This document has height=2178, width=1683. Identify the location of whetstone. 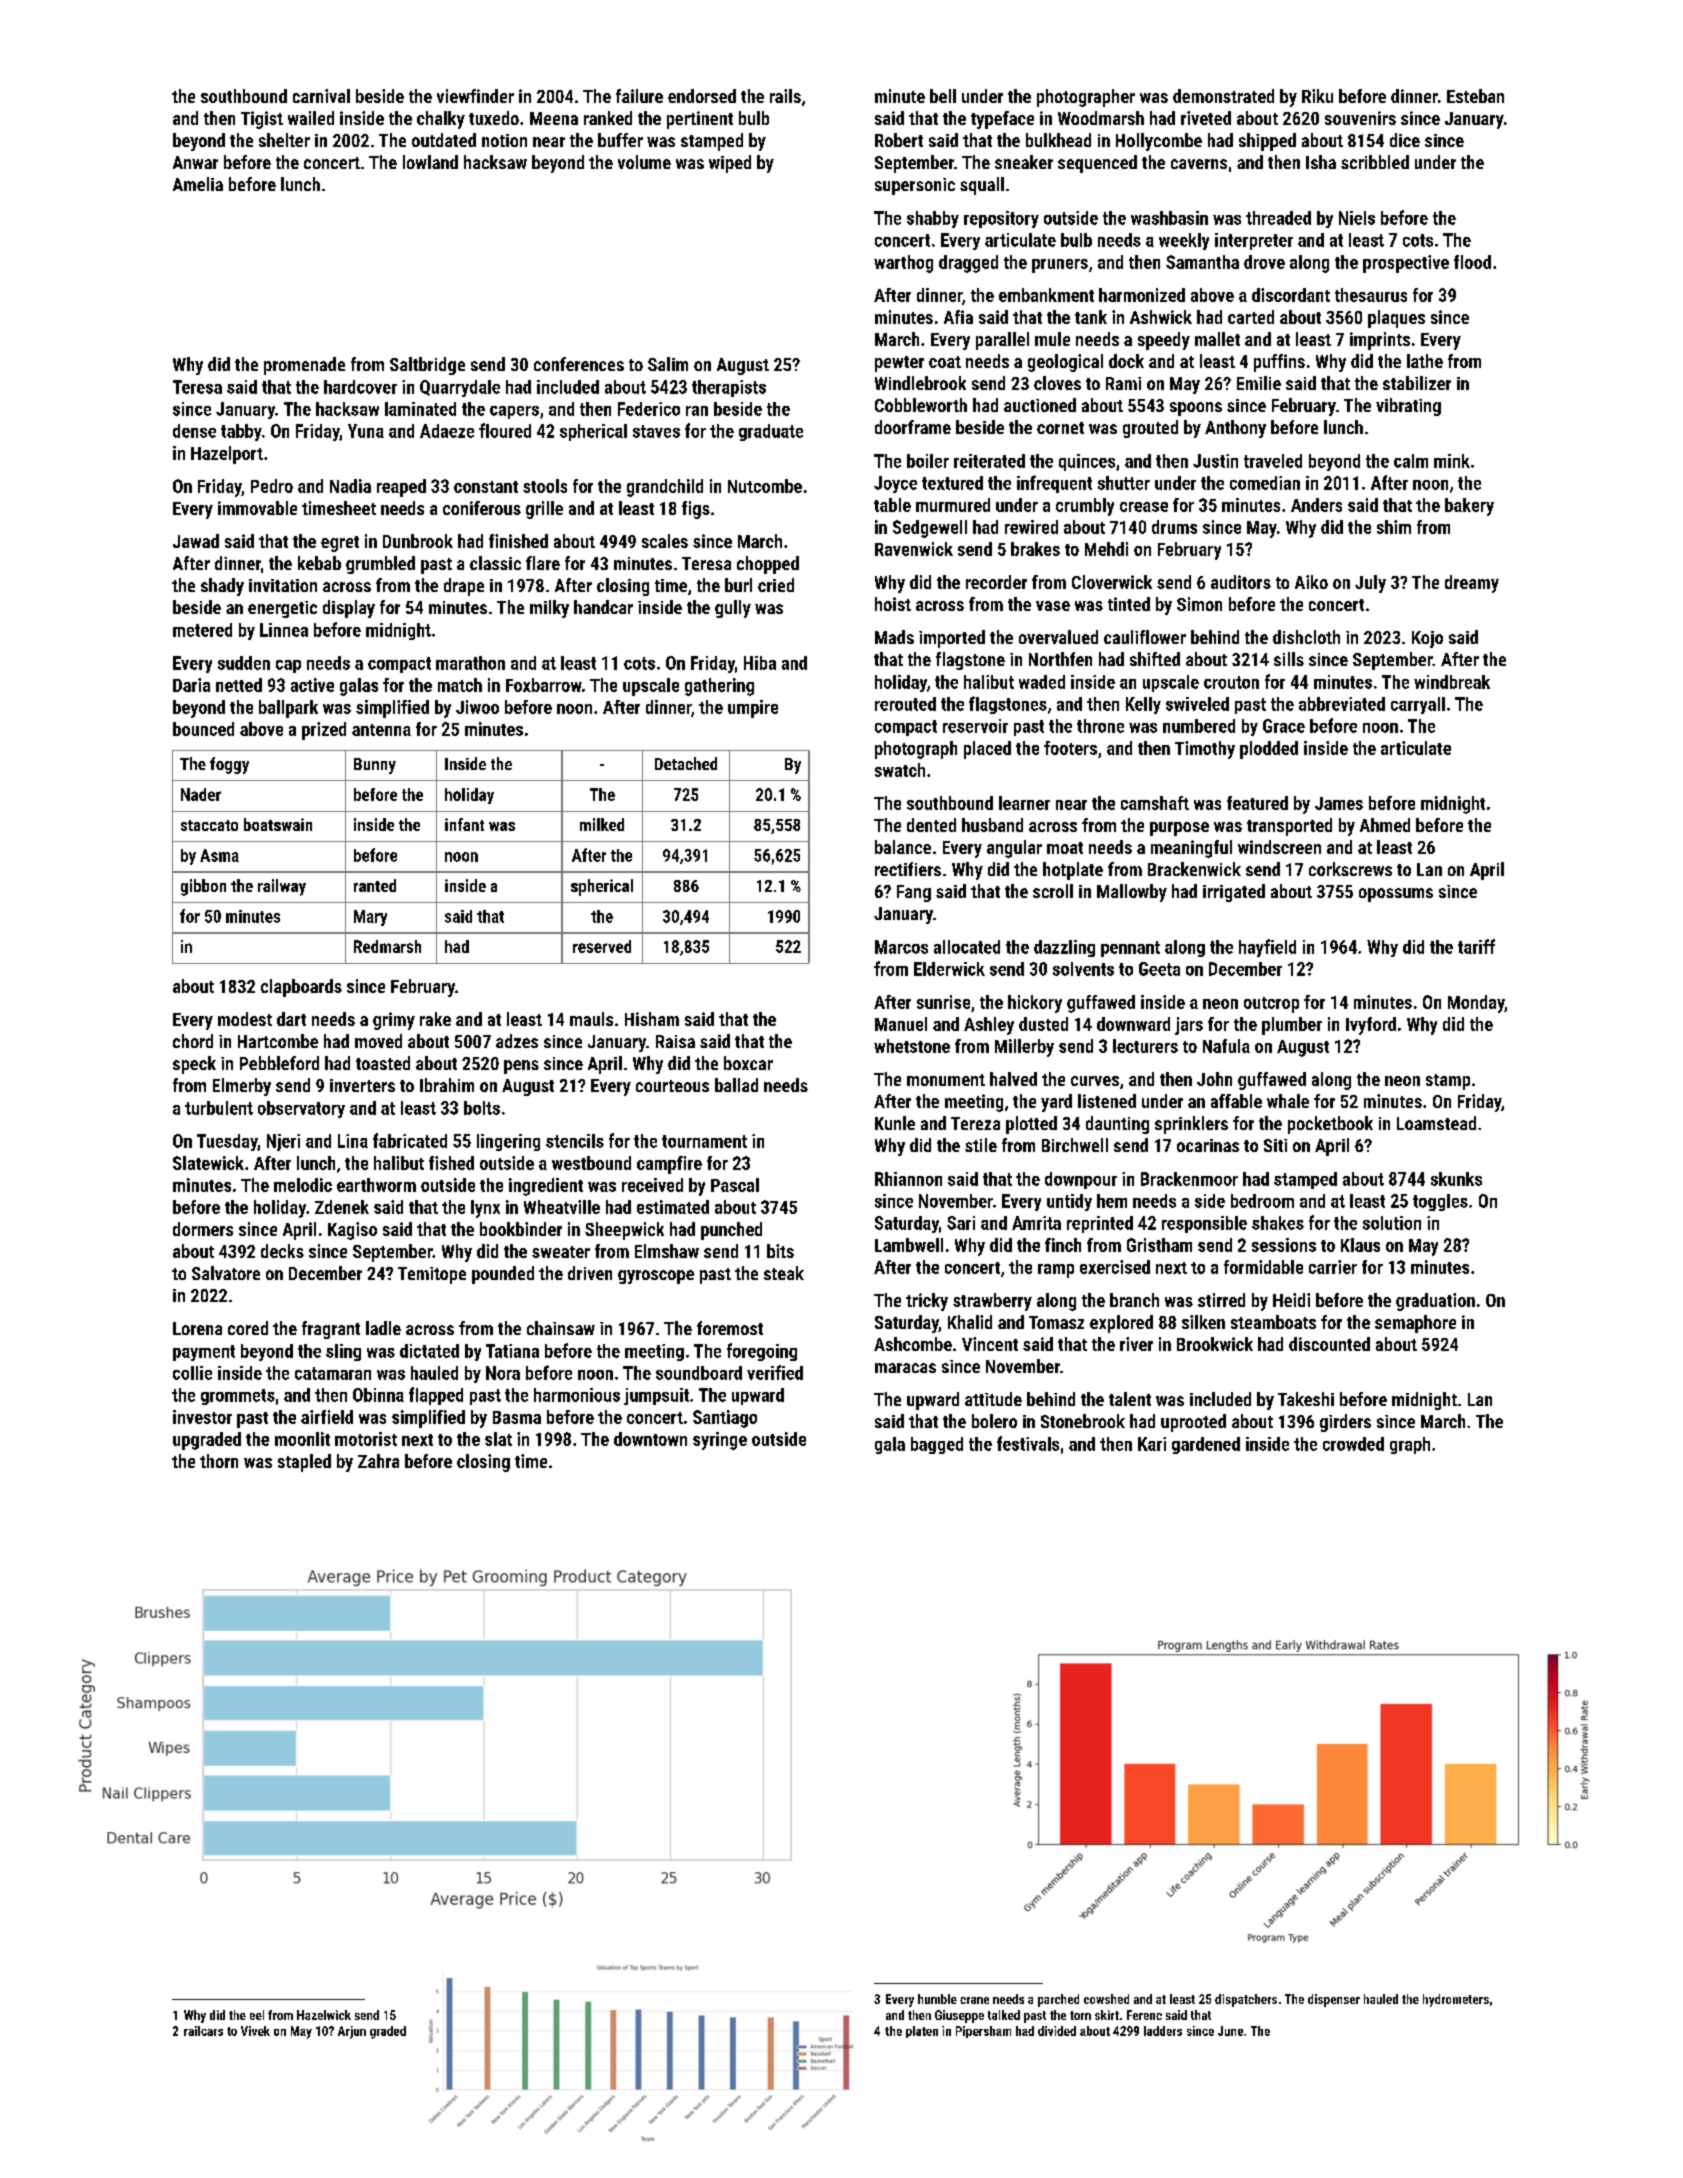
(912, 1046).
